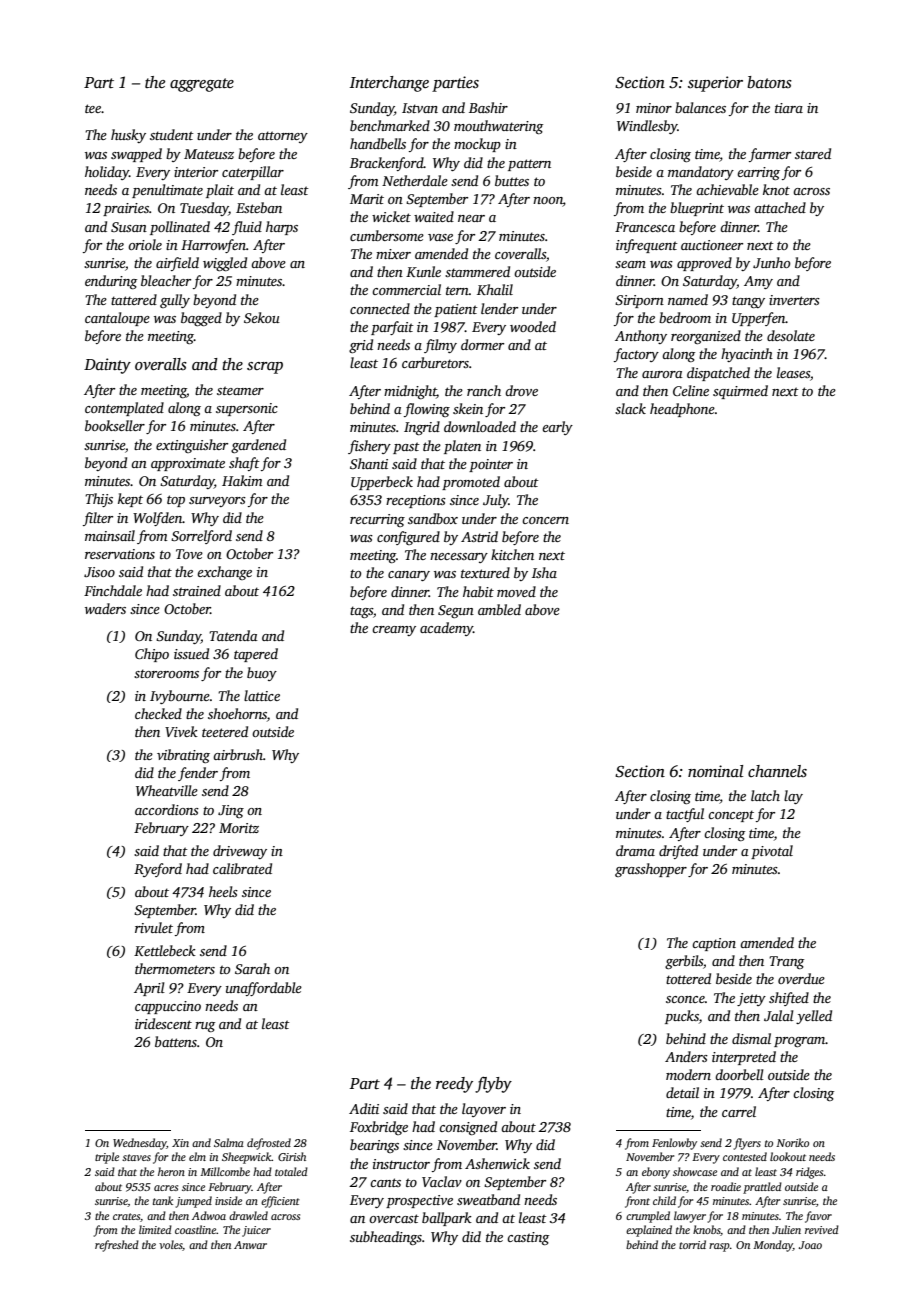 The image size is (924, 1308). Describe the element at coordinates (238, 754) in the document. I see `airbrush` at that location.
